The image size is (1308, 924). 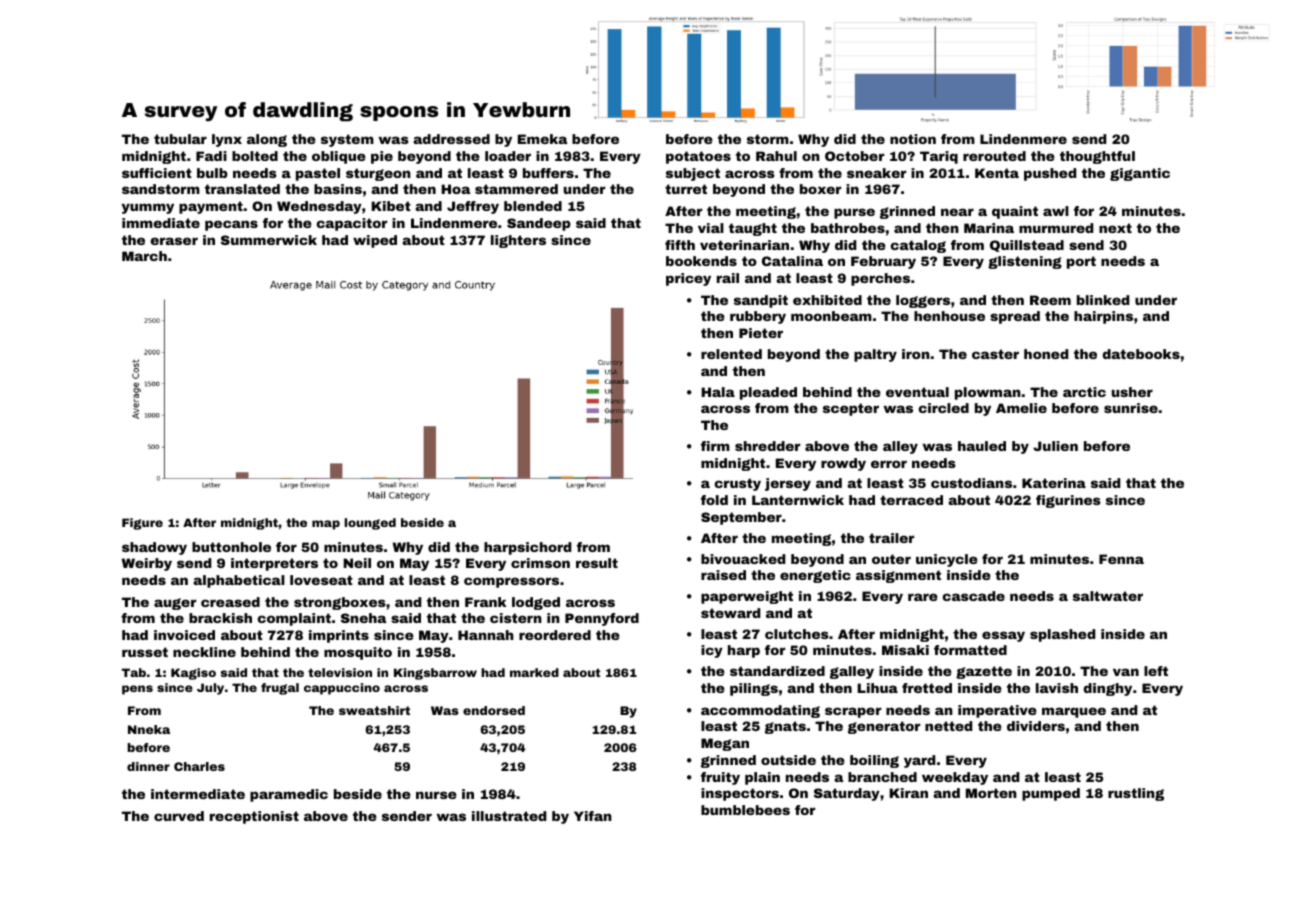 I want to click on thoughtful, so click(x=1097, y=157).
